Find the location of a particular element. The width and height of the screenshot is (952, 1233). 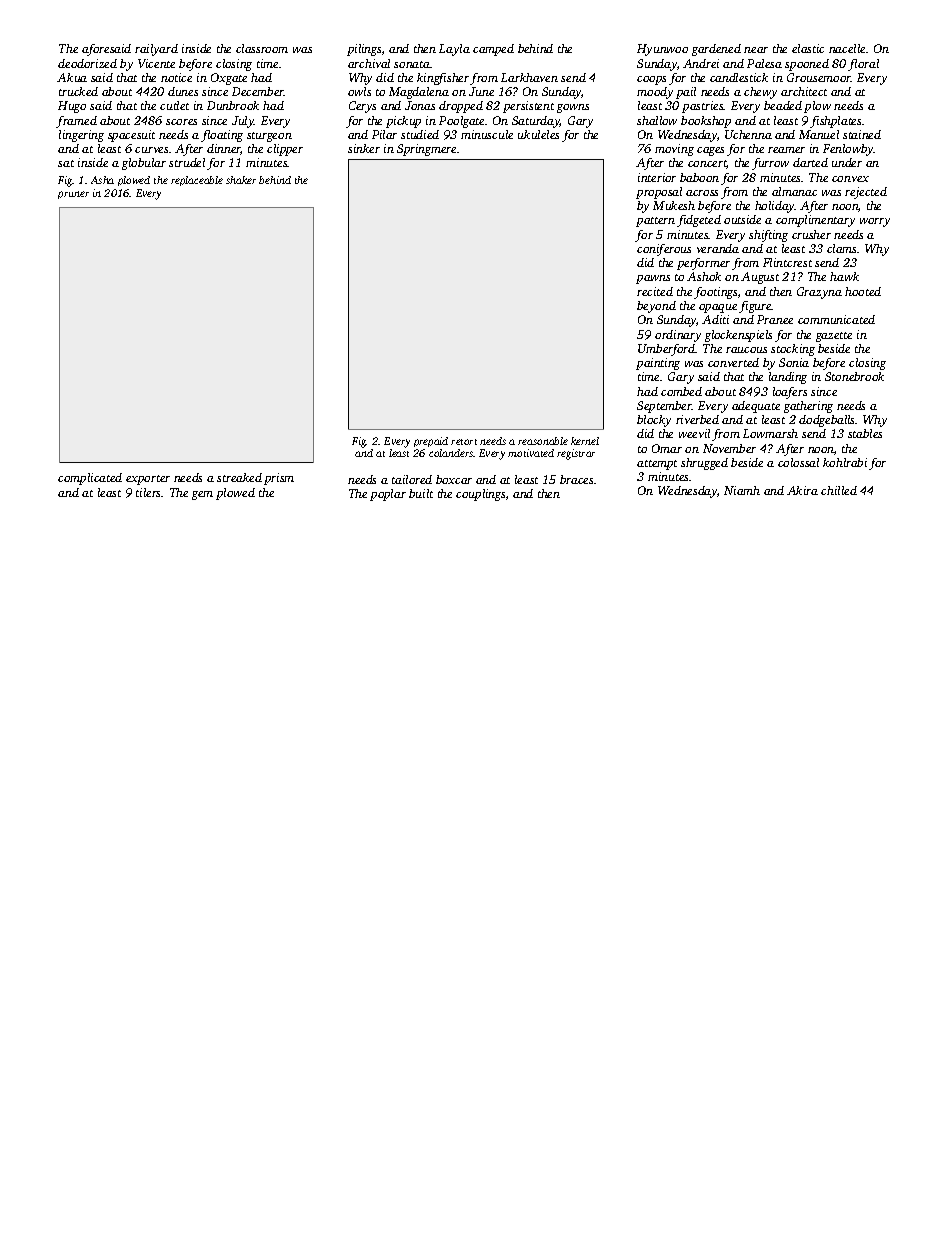

complicated is located at coordinates (90, 479).
